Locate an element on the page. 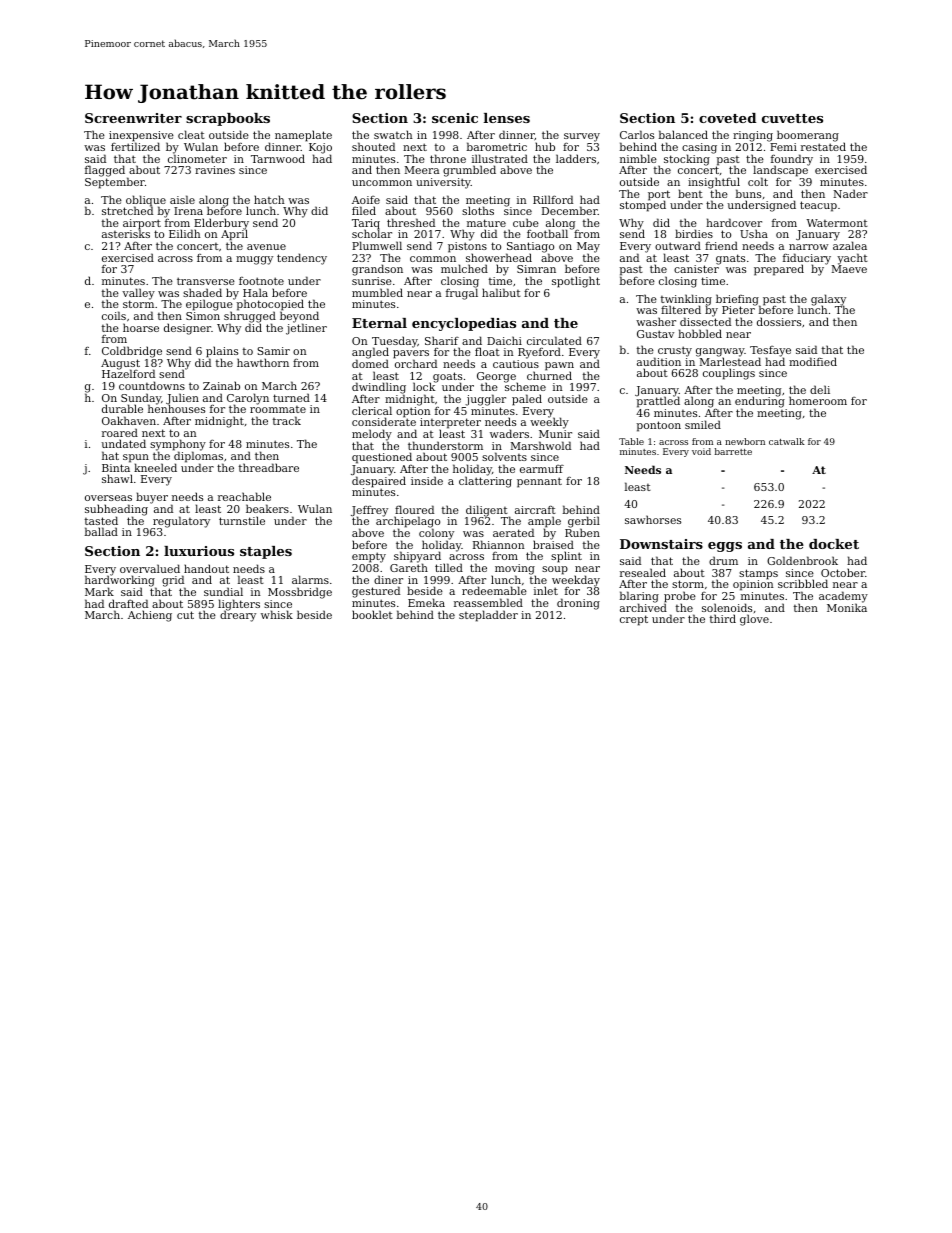 The height and width of the image is (1233, 952). Carolyn is located at coordinates (248, 399).
